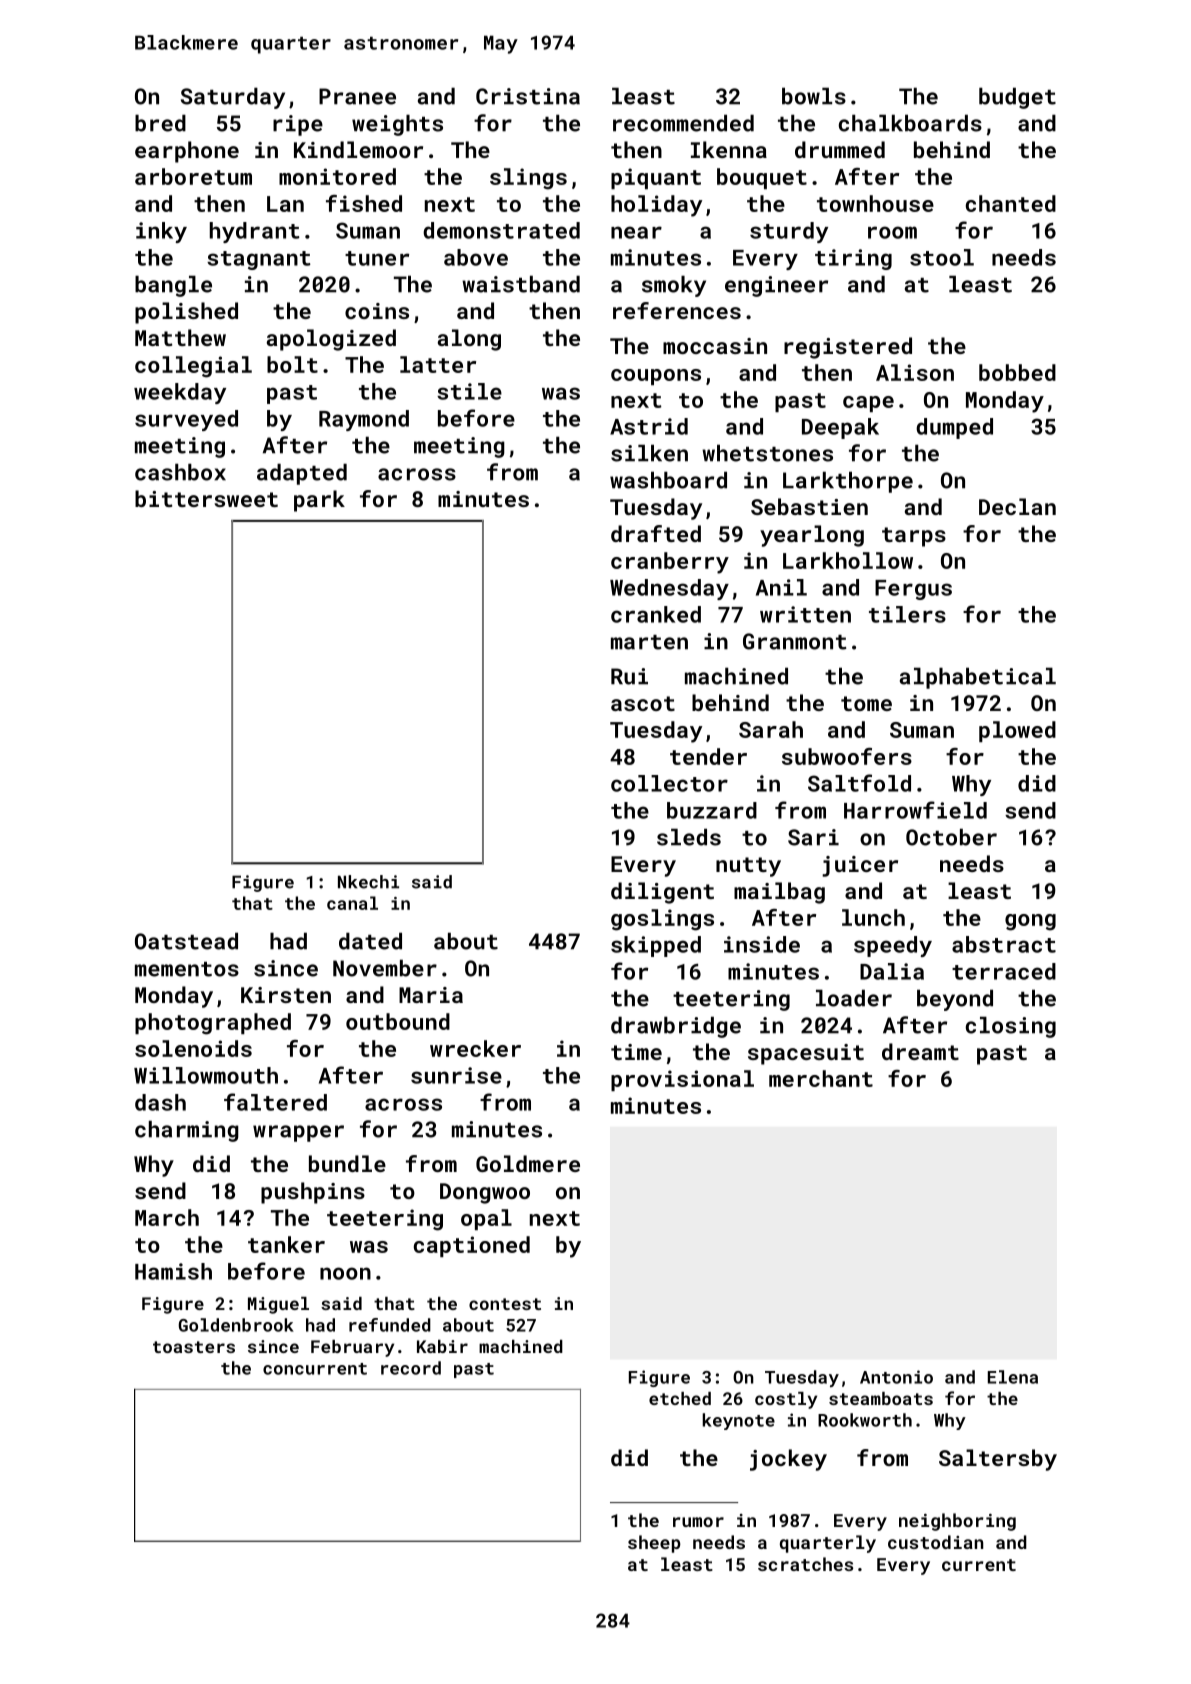  I want to click on custodian, so click(935, 1542).
